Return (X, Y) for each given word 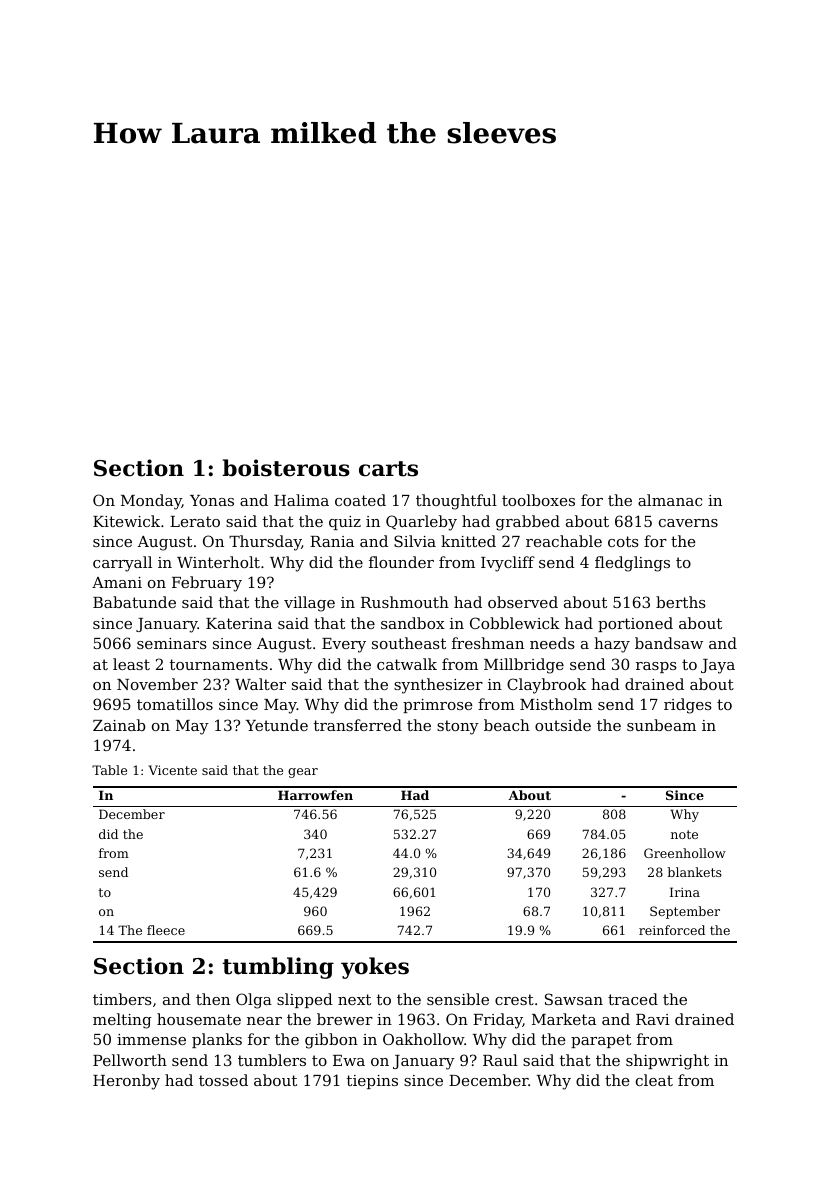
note (684, 834)
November (157, 684)
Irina (685, 892)
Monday (151, 502)
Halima (301, 500)
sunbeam (661, 725)
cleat (654, 1080)
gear (303, 773)
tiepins (372, 1082)
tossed (223, 1080)
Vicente (172, 770)
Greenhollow (685, 853)
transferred (358, 725)
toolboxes (538, 500)
